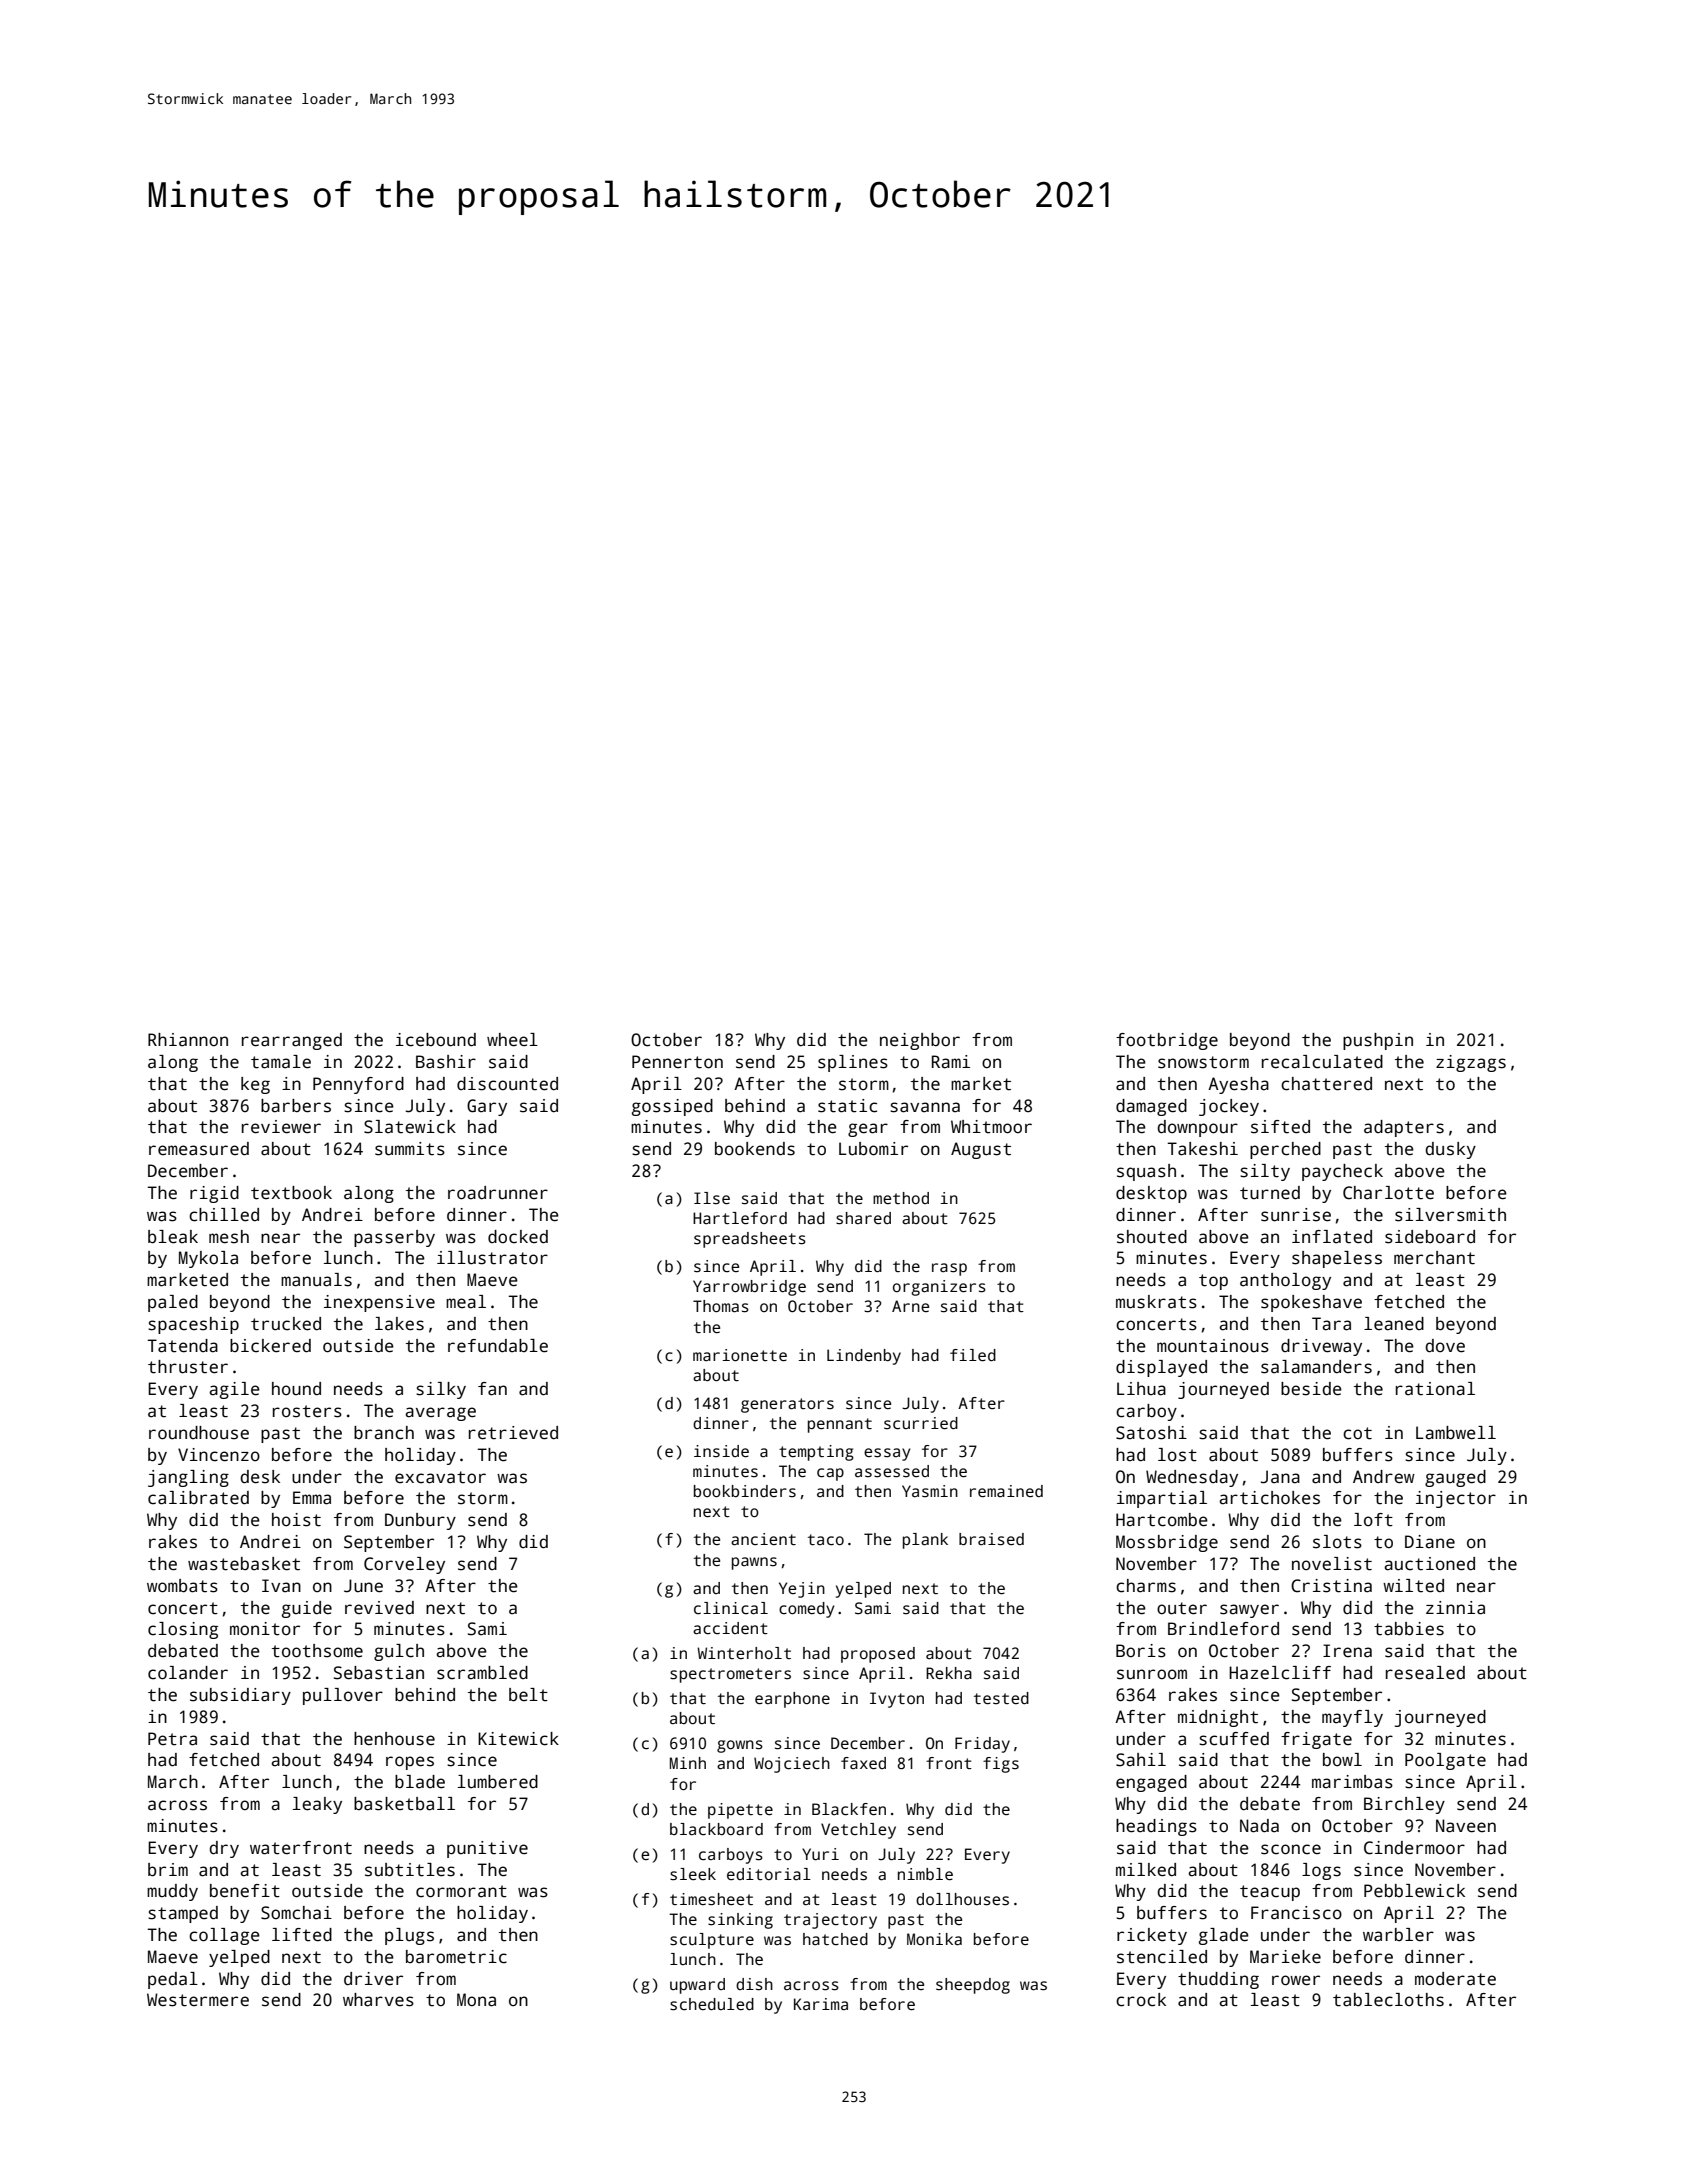  I want to click on zigzags, so click(1471, 1063).
